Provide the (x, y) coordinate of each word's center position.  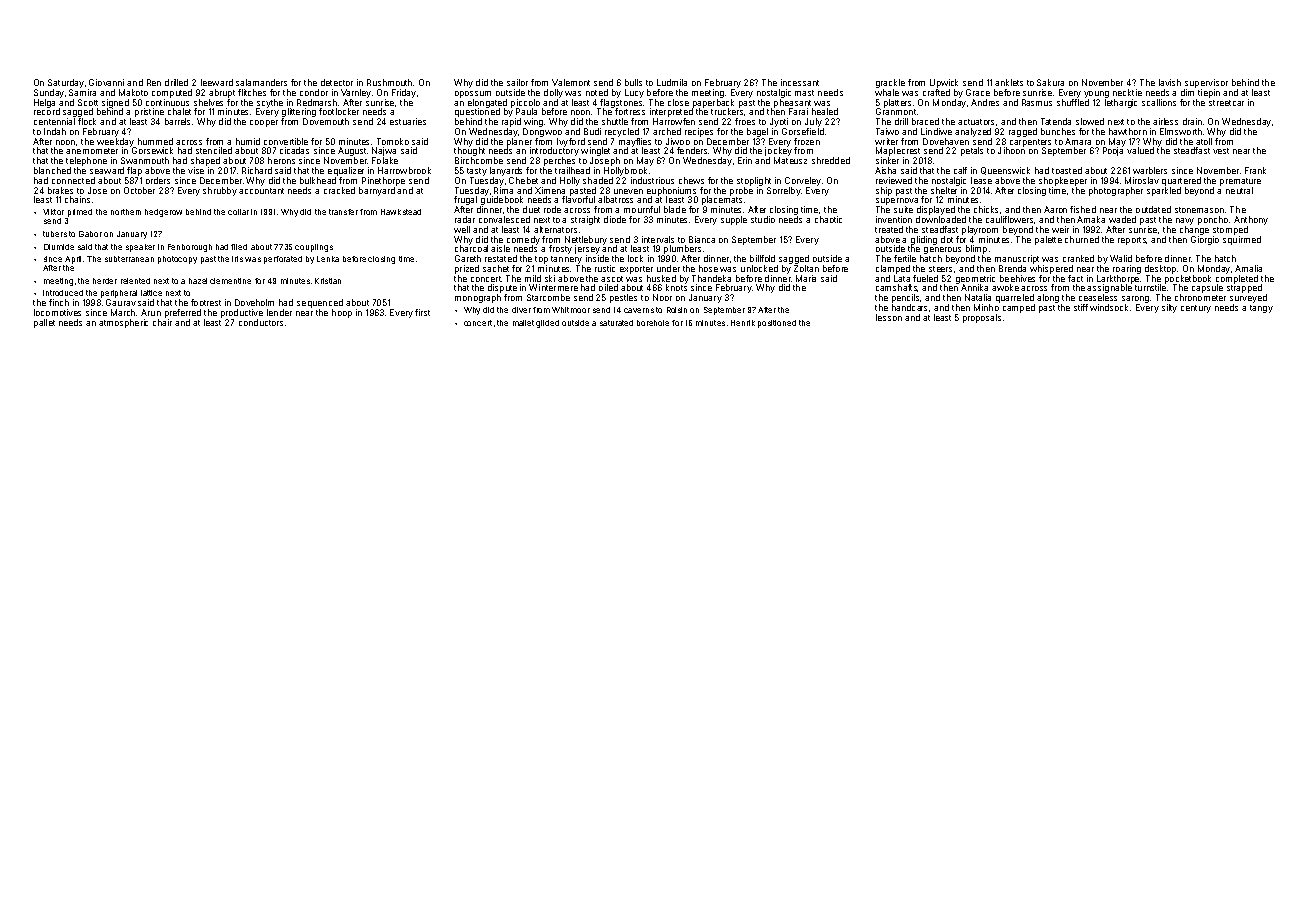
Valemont (571, 82)
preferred (183, 313)
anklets (1009, 82)
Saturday (66, 83)
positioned (777, 324)
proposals (982, 318)
